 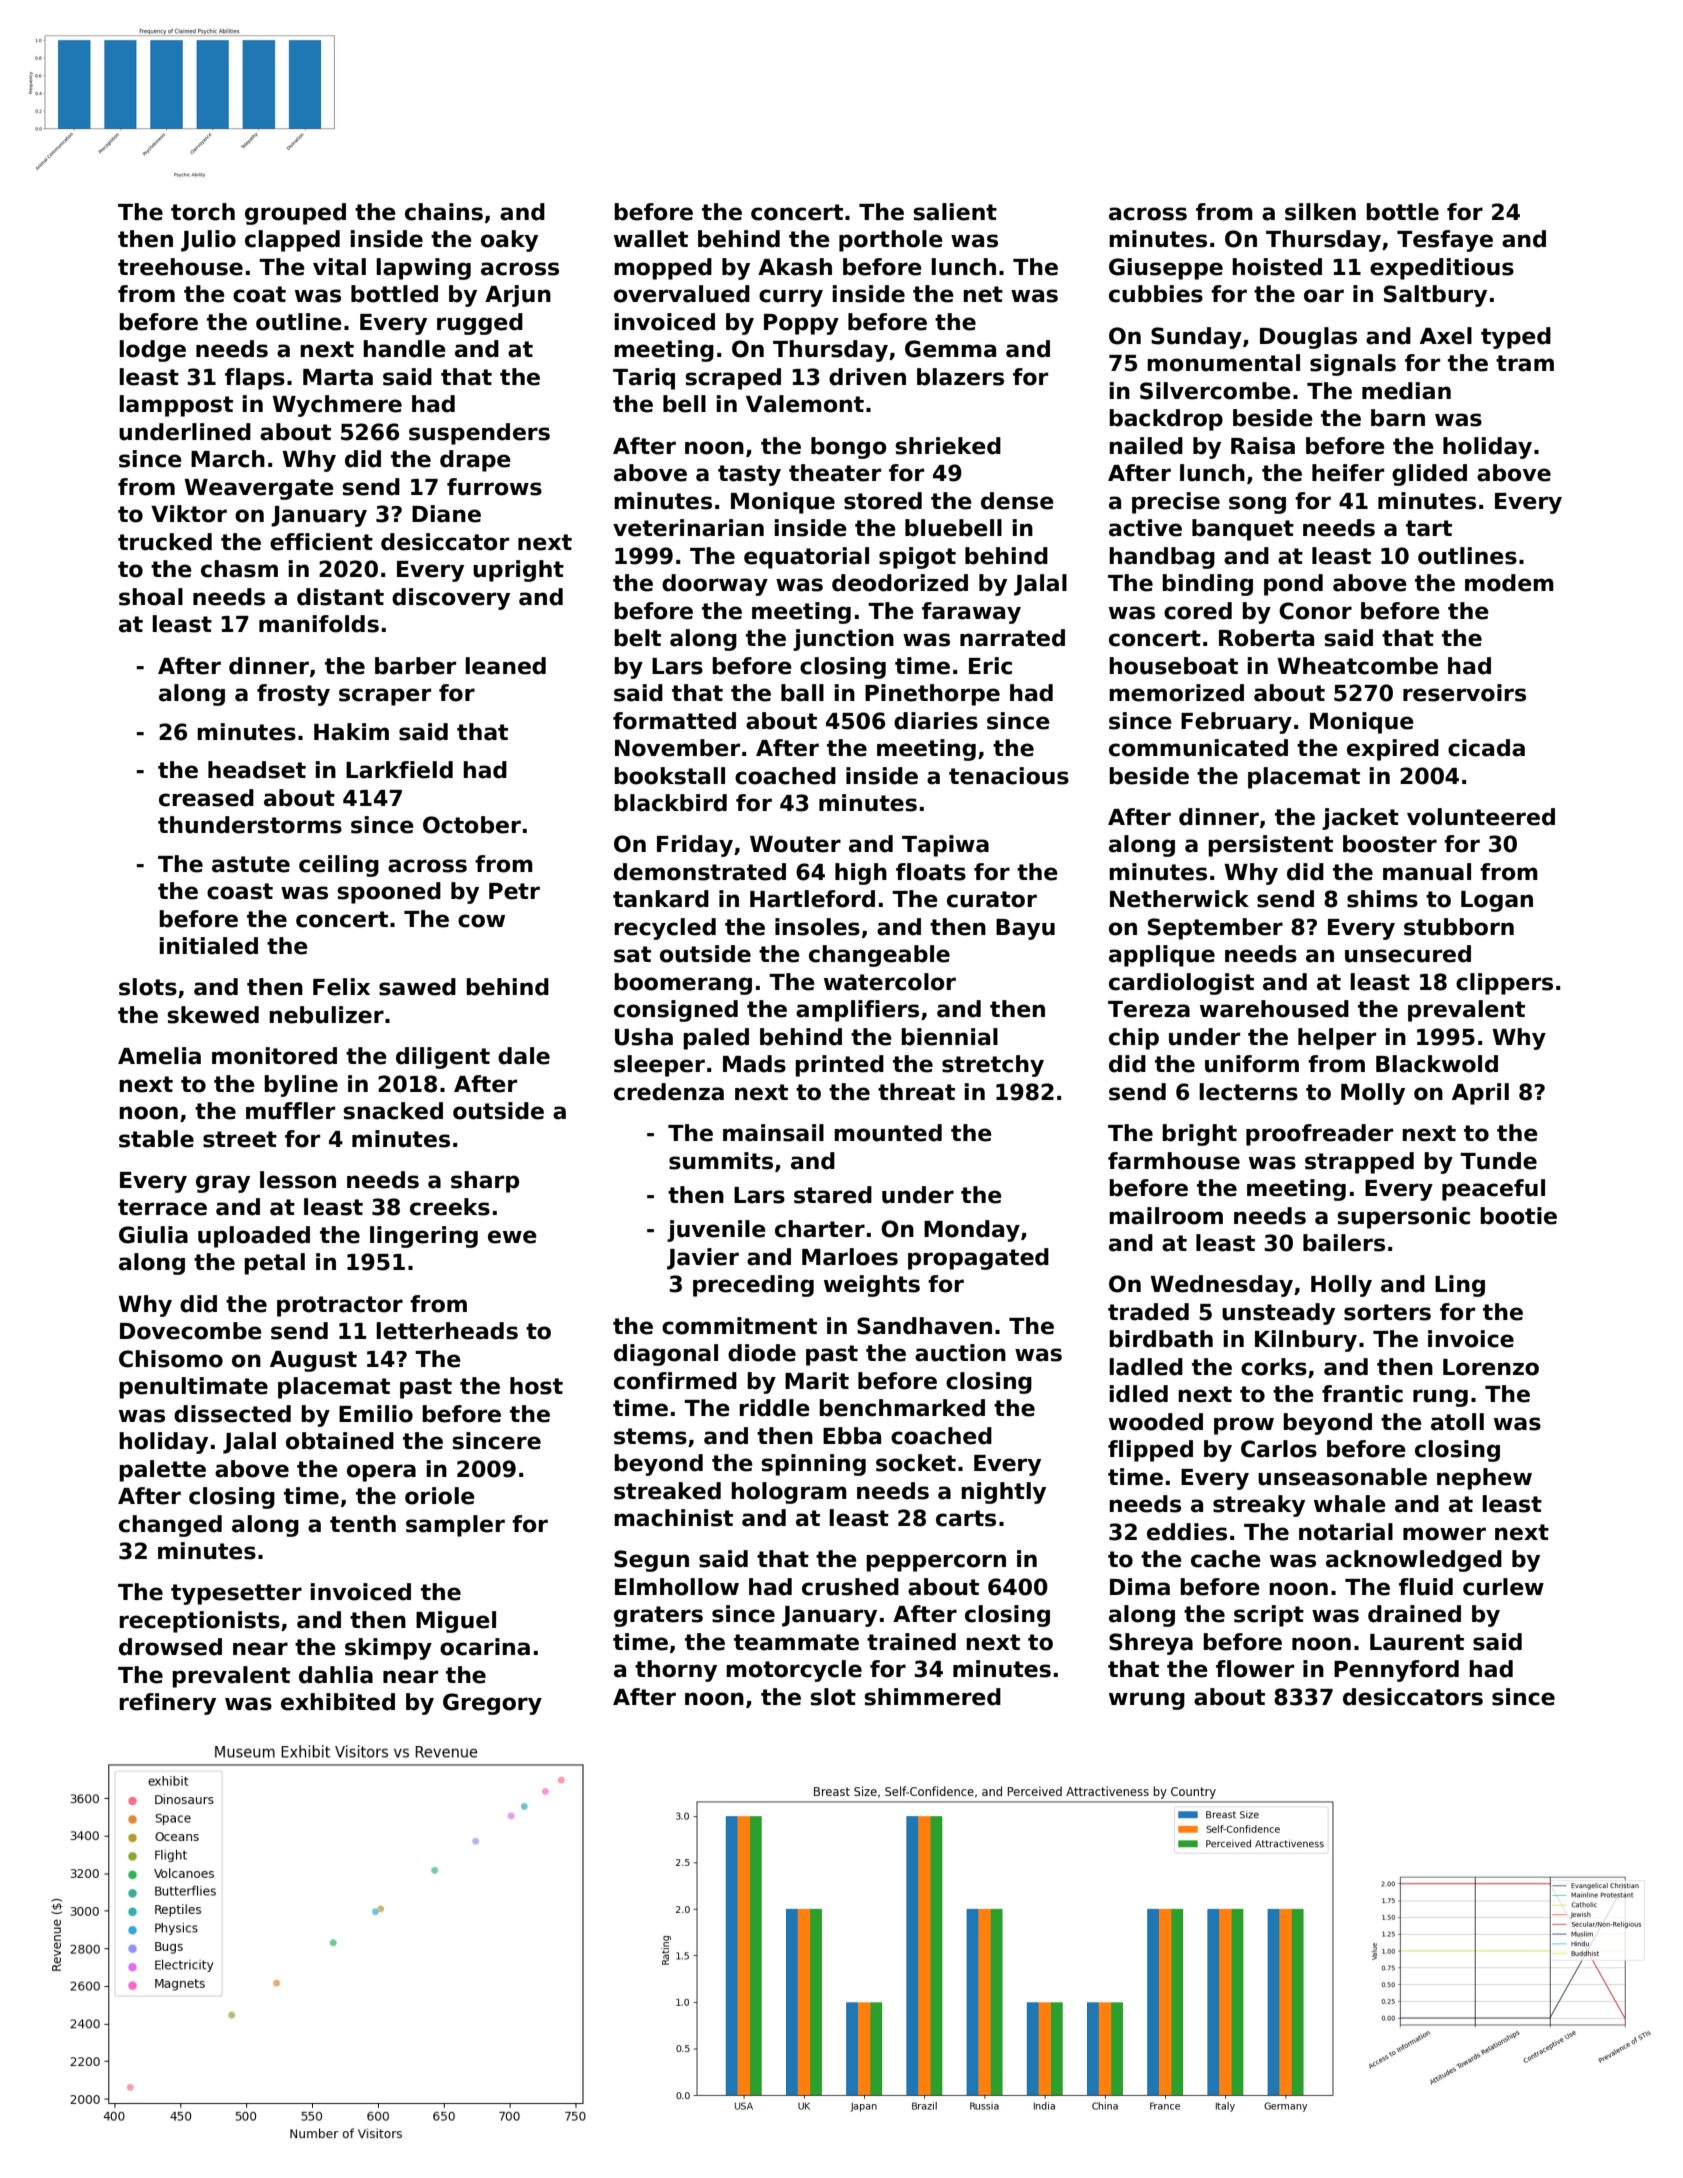 I want to click on creased, so click(x=206, y=798).
